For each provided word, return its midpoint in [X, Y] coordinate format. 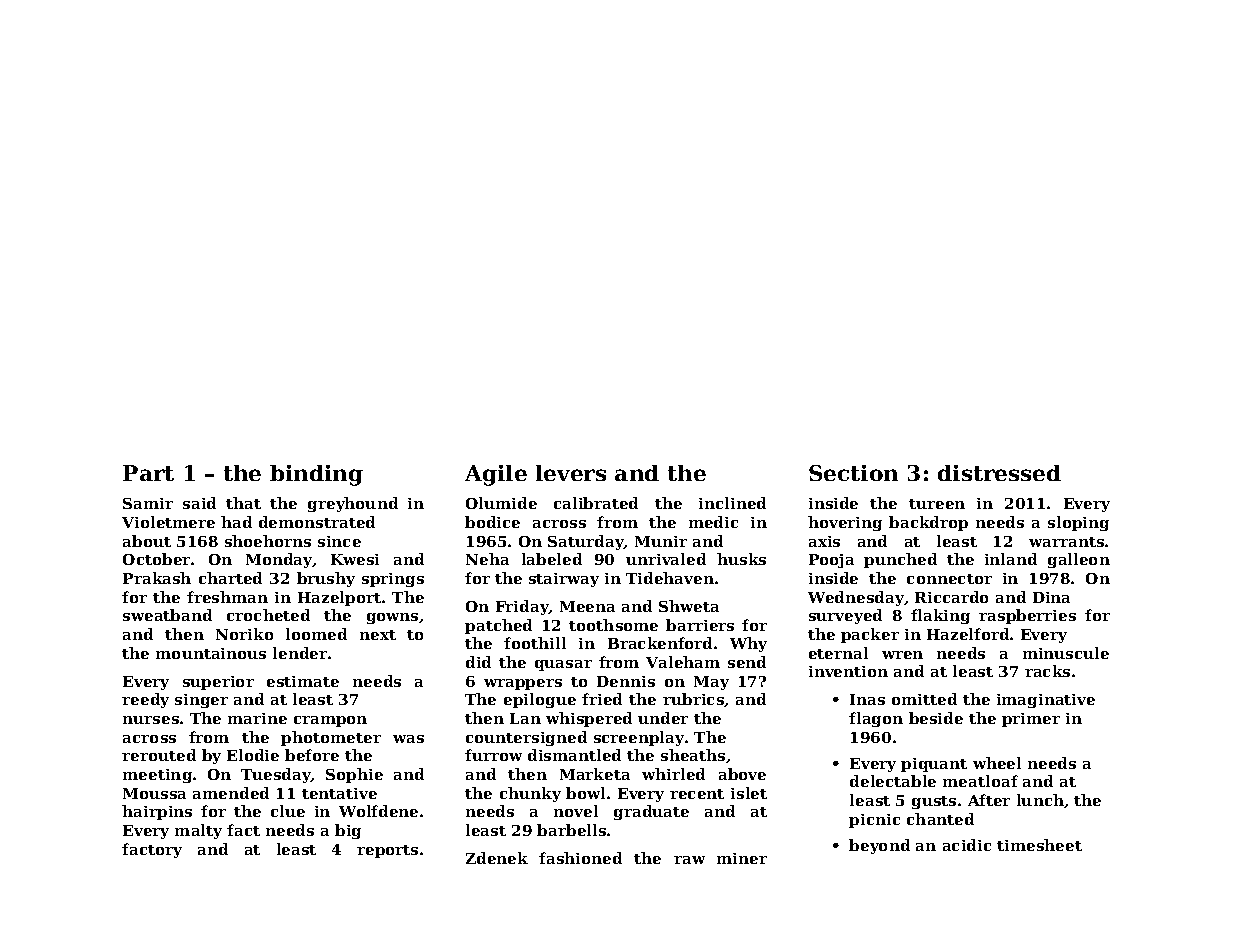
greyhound [353, 504]
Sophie [354, 775]
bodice [492, 522]
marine [257, 718]
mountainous [211, 653]
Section [853, 473]
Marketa [595, 774]
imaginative [1046, 701]
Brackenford [660, 643]
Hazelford [968, 634]
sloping [1078, 523]
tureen [937, 504]
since [339, 541]
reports [387, 851]
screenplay [639, 738]
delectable [893, 781]
